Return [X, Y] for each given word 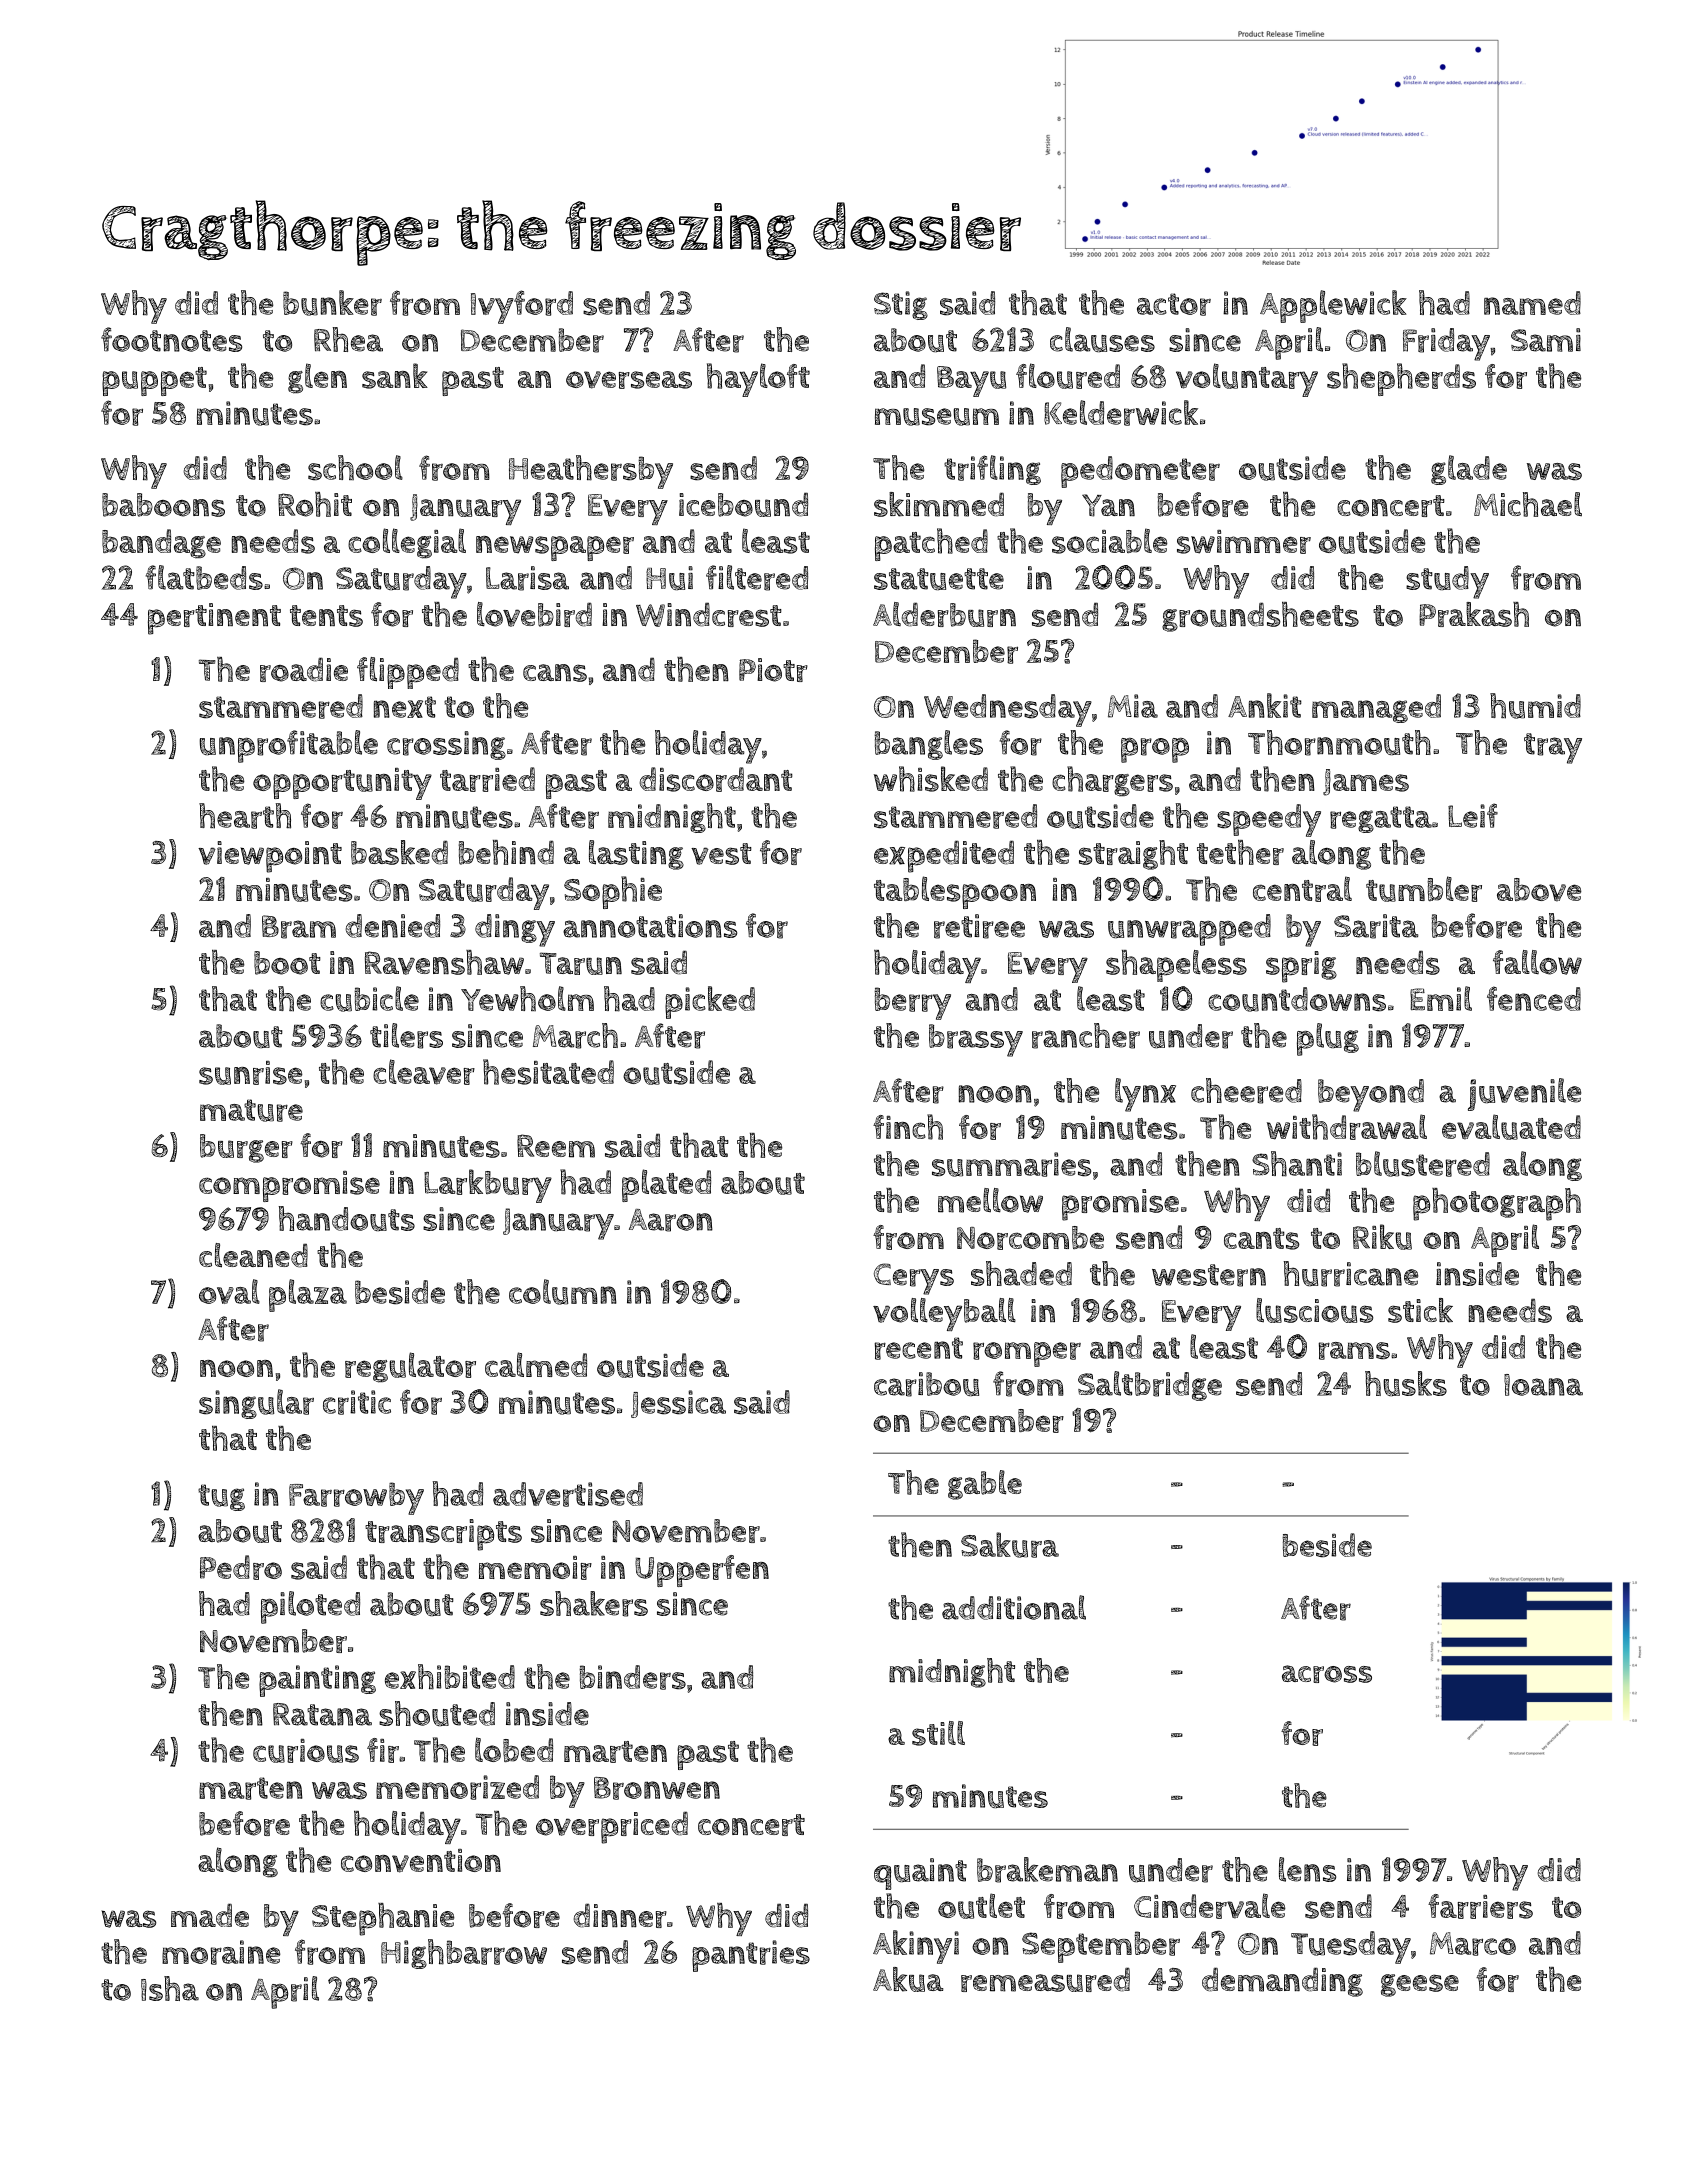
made [210, 1915]
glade [1469, 470]
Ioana [1543, 1385]
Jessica [678, 1404]
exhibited [450, 1677]
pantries [751, 1956]
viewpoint [270, 857]
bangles [928, 745]
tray [1553, 748]
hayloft [758, 380]
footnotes [171, 339]
